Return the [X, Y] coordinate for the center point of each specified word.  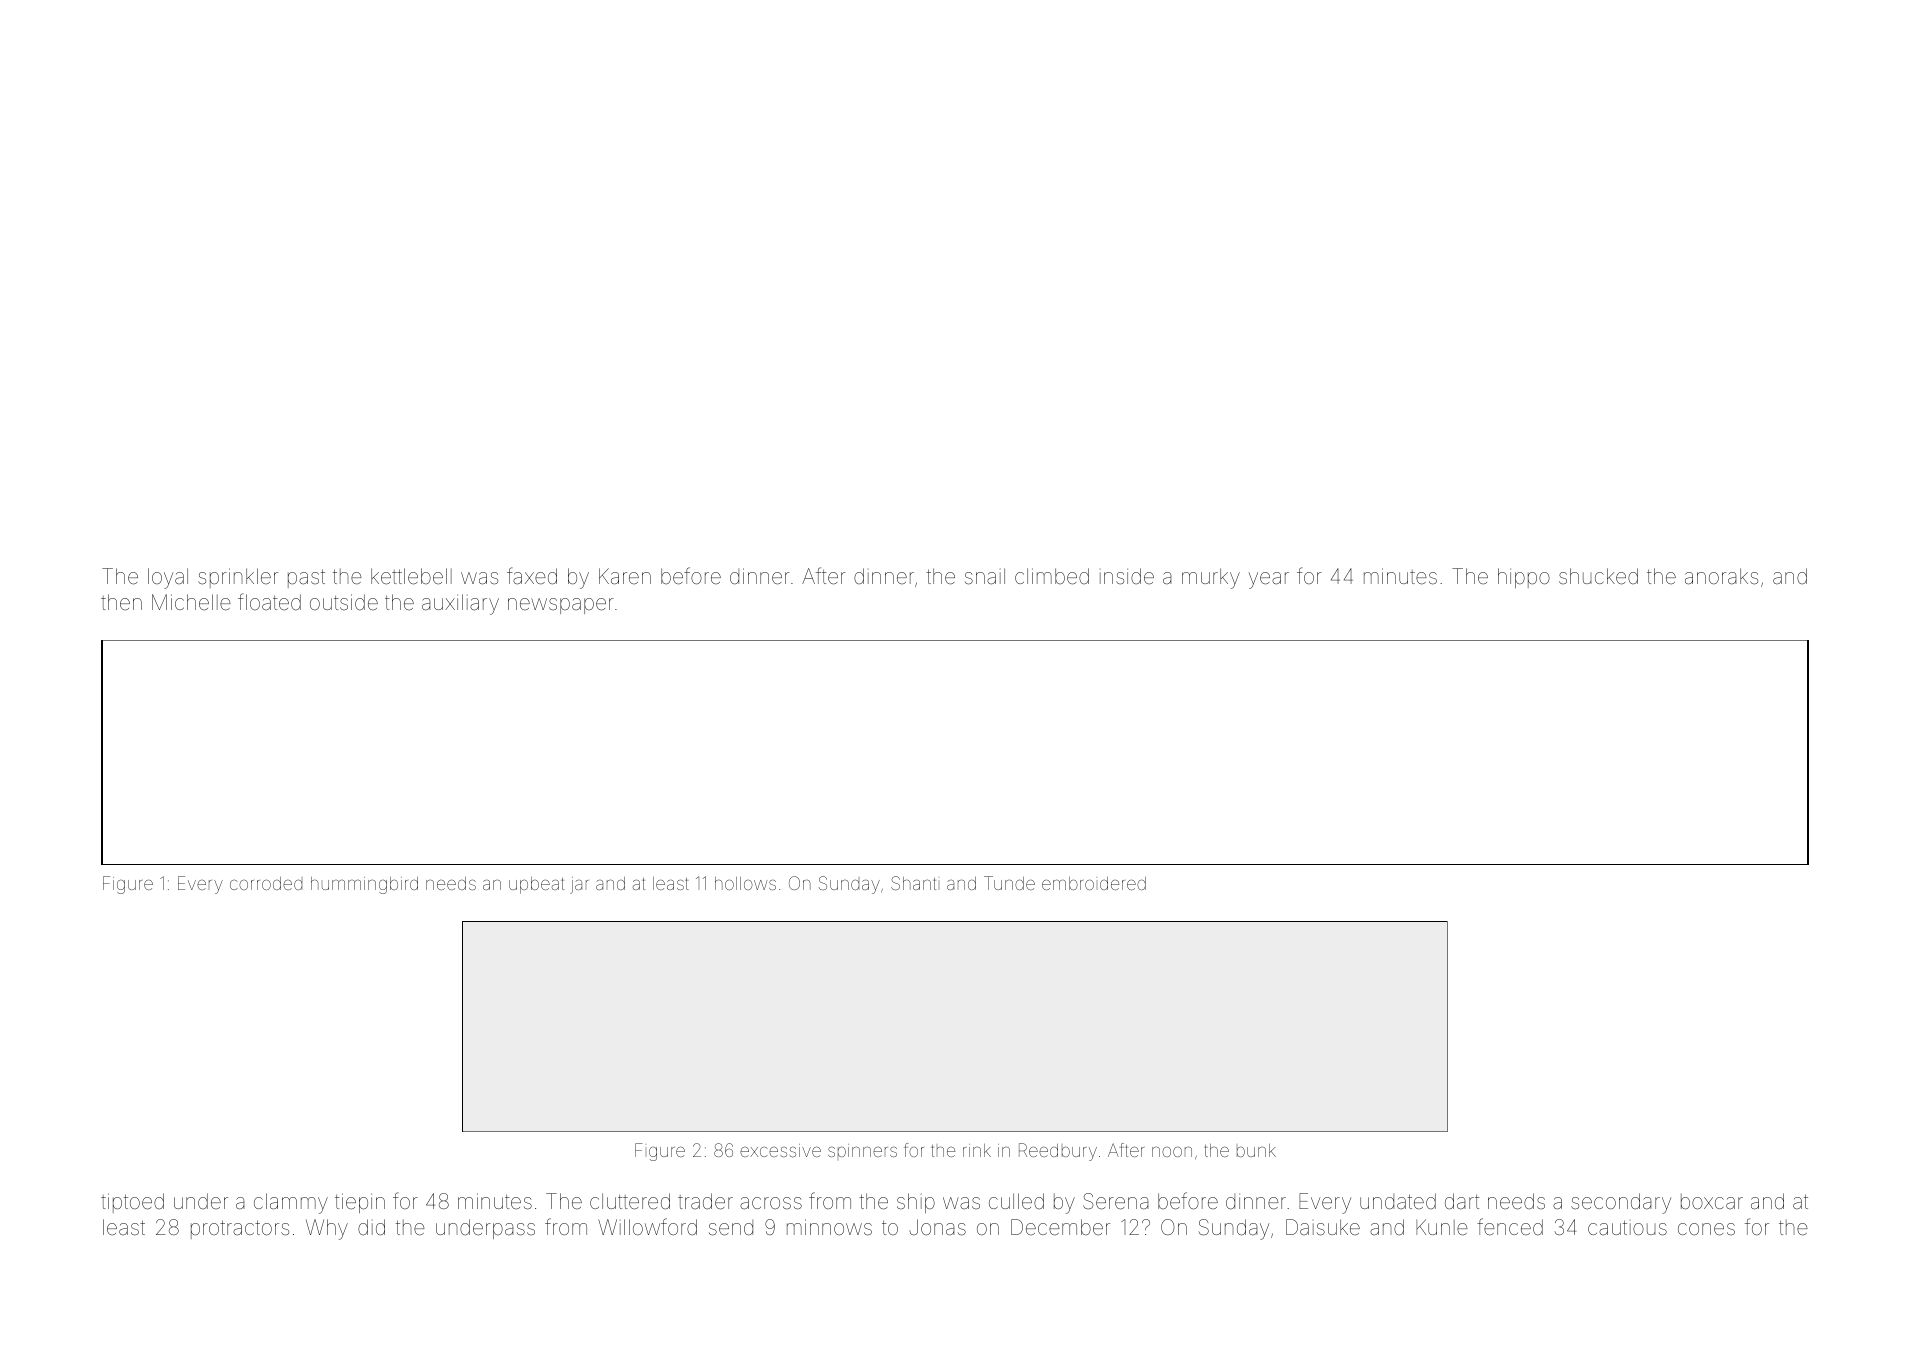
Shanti [913, 883]
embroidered [1094, 883]
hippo [1524, 578]
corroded [266, 883]
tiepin [360, 1203]
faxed [532, 576]
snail [985, 576]
